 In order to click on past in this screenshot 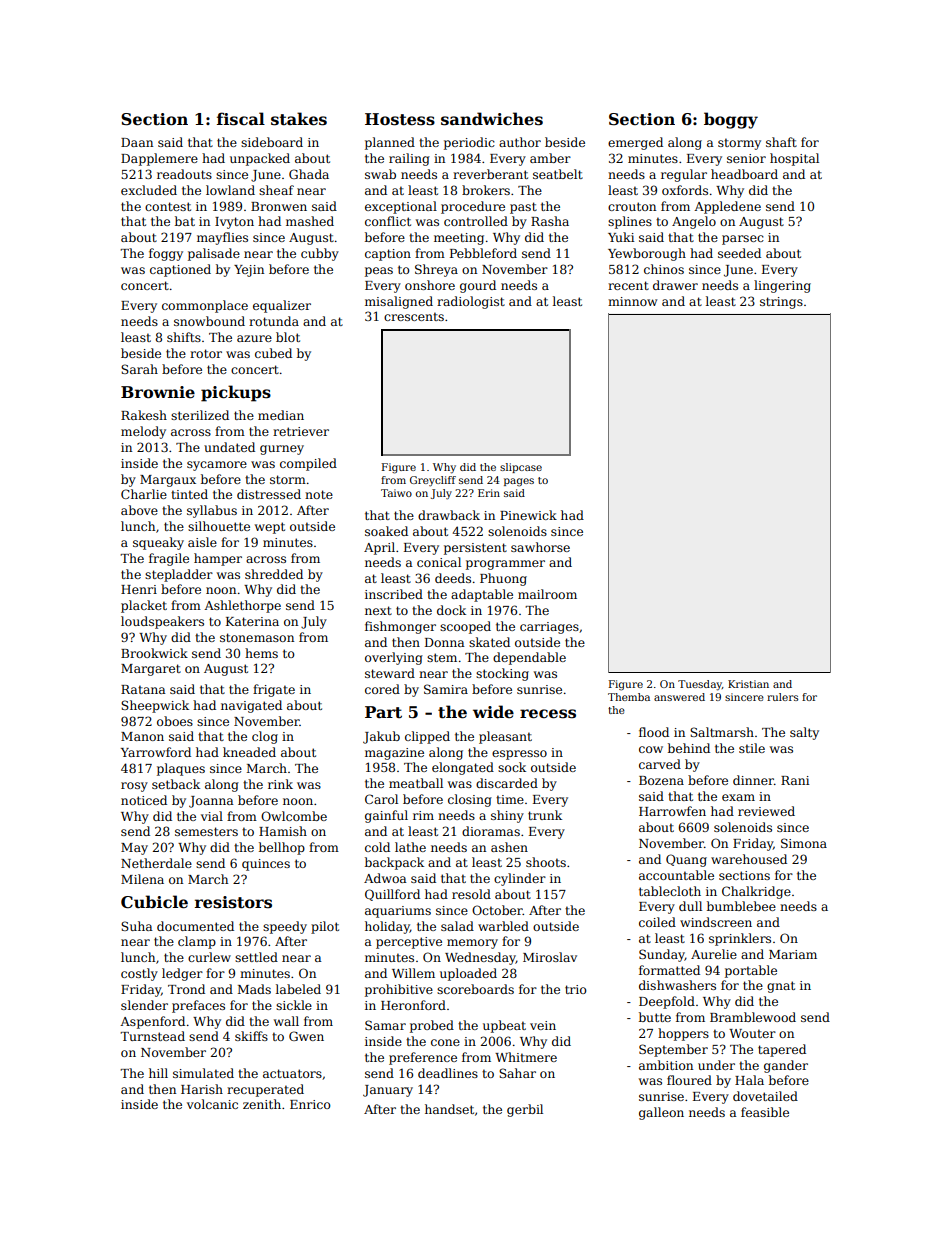, I will do `click(523, 208)`.
